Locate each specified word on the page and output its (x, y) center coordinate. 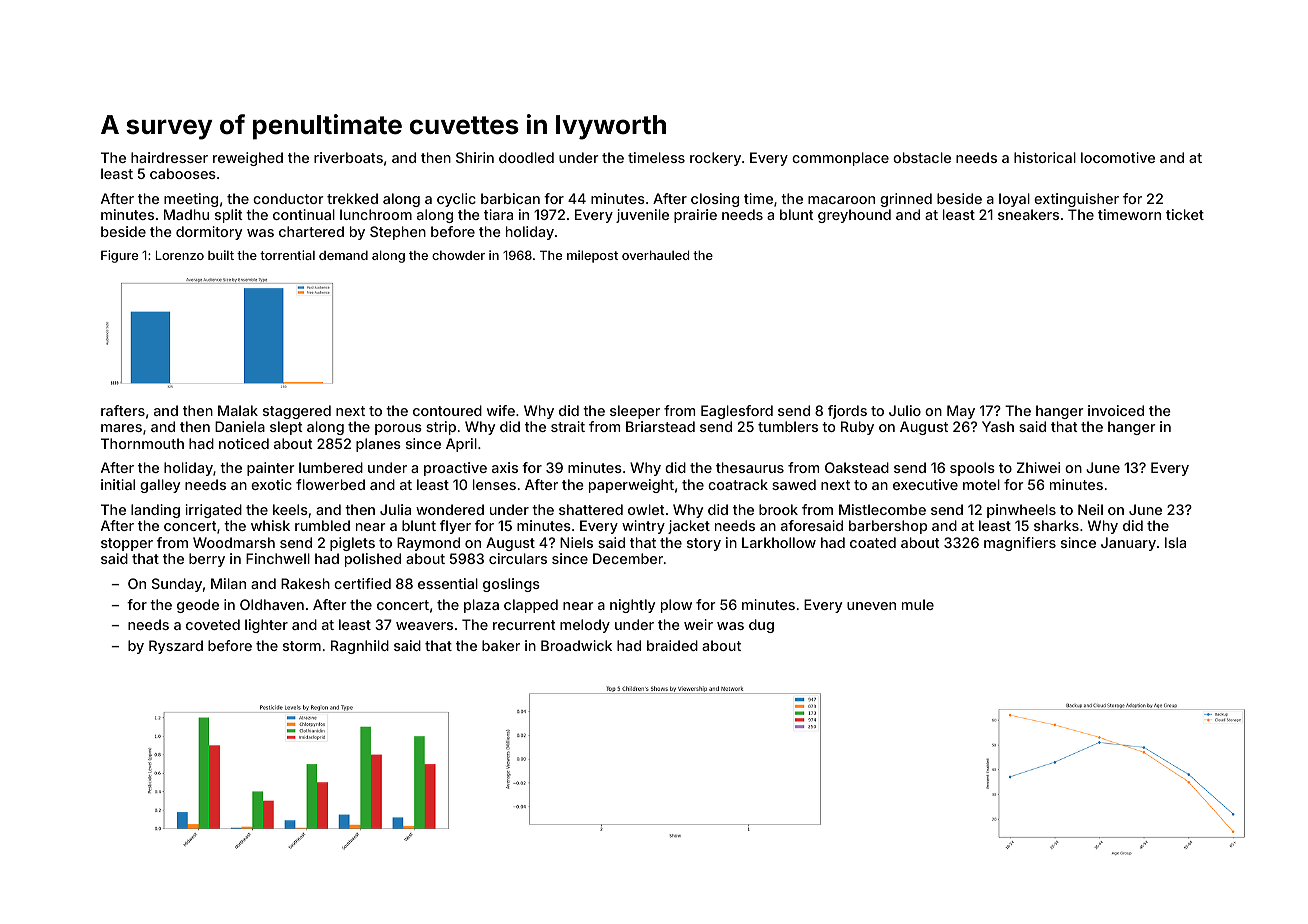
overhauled (655, 255)
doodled (526, 157)
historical (1045, 157)
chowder (458, 255)
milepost (592, 256)
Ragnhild (360, 647)
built (221, 255)
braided (672, 645)
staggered (297, 412)
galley (160, 486)
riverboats (348, 157)
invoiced (1116, 410)
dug (761, 626)
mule (918, 604)
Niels (576, 542)
